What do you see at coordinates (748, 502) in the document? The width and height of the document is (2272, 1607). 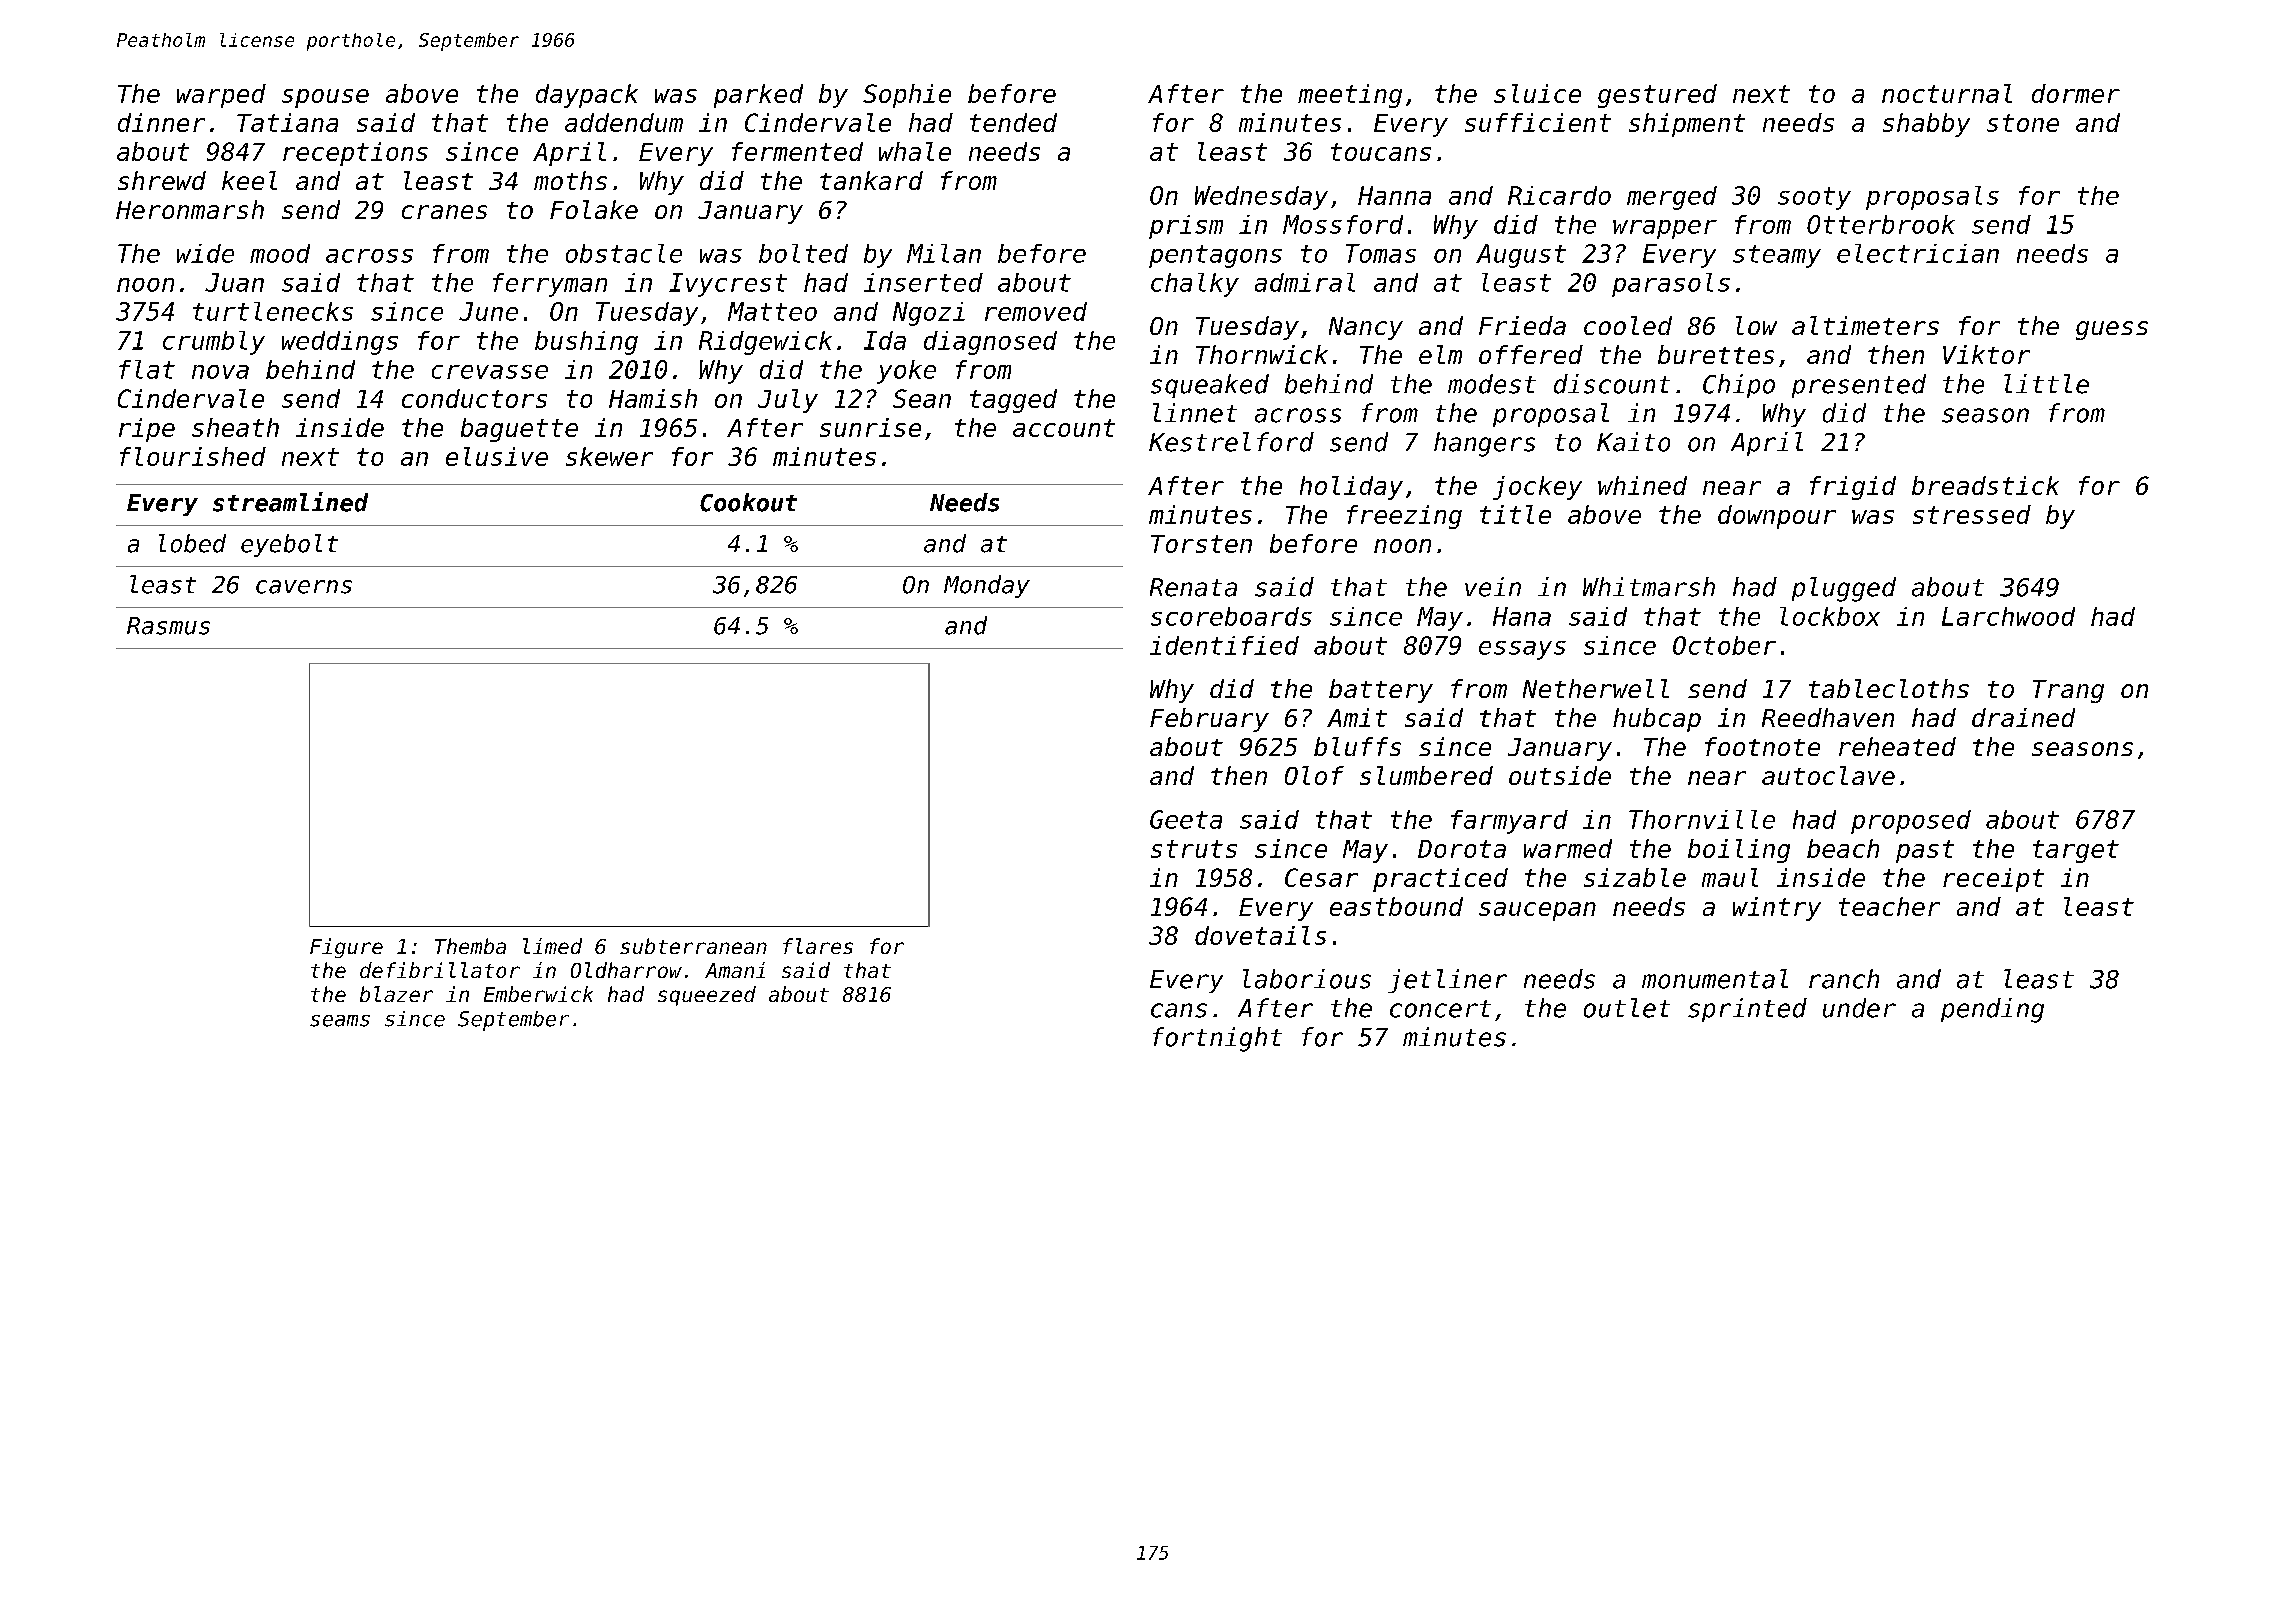 I see `Cookout` at bounding box center [748, 502].
